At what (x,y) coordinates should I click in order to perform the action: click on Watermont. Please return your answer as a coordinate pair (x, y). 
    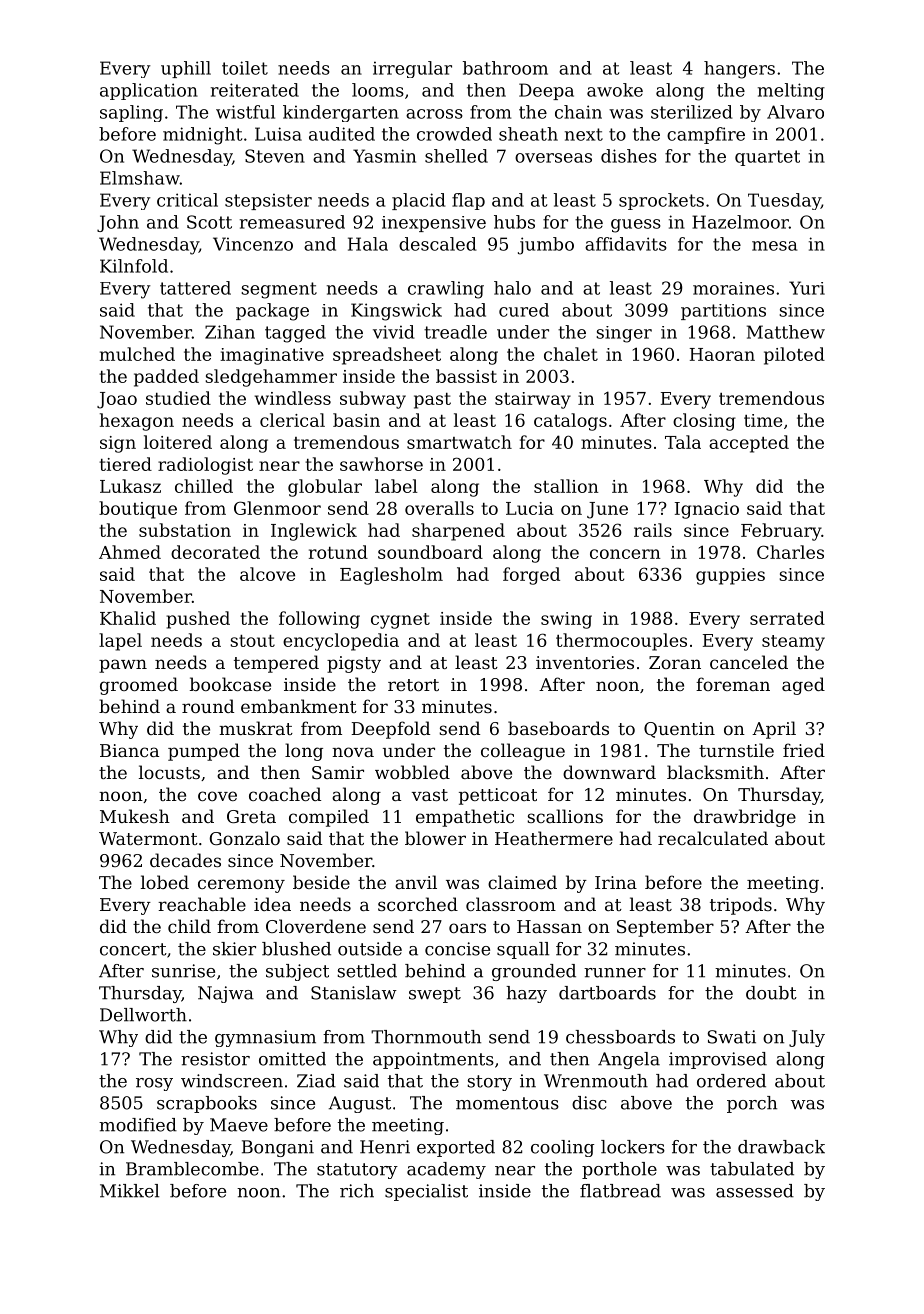
    Looking at the image, I should click on (148, 838).
